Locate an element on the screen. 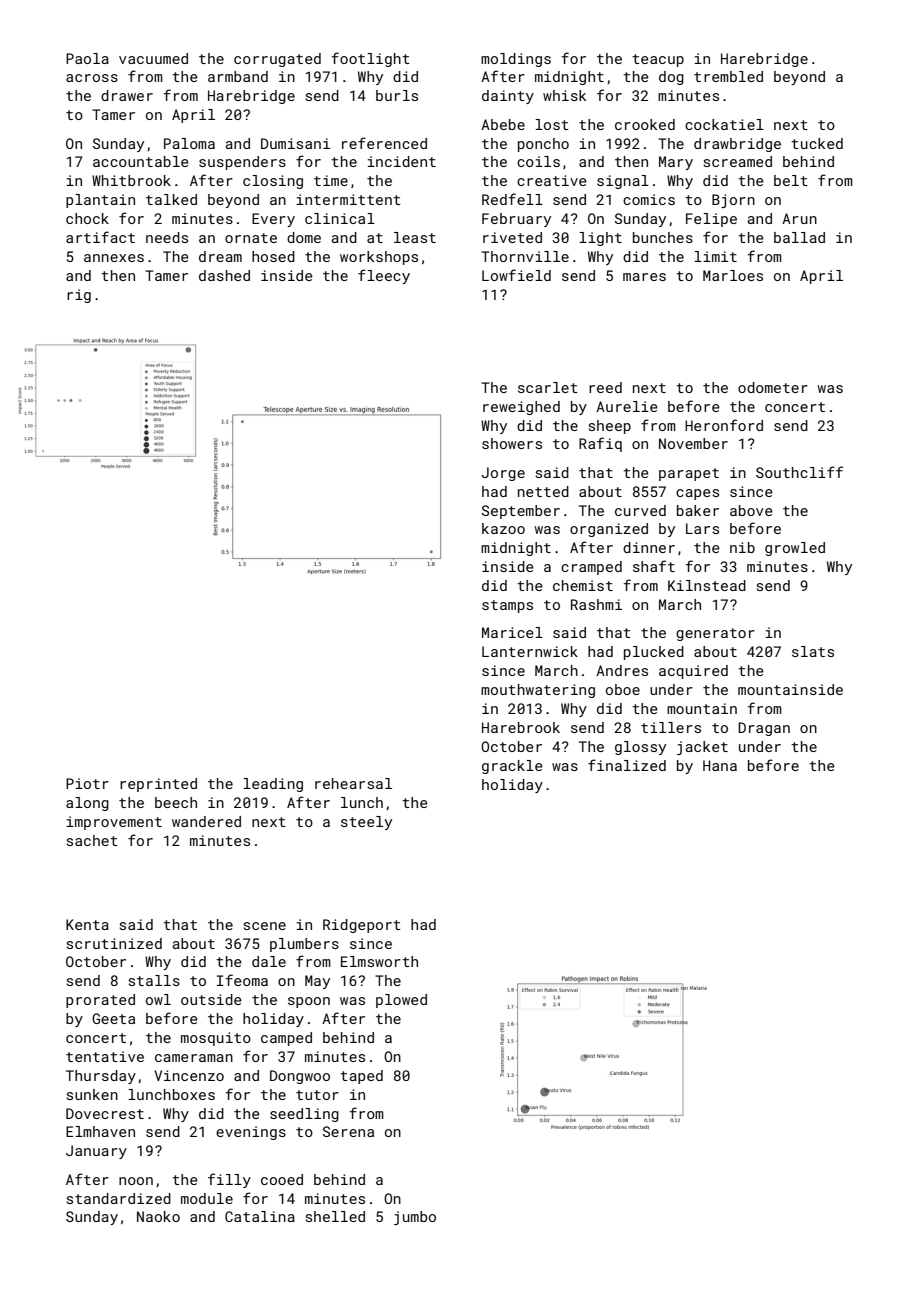 Image resolution: width=924 pixels, height=1308 pixels. shelled is located at coordinates (335, 1216).
